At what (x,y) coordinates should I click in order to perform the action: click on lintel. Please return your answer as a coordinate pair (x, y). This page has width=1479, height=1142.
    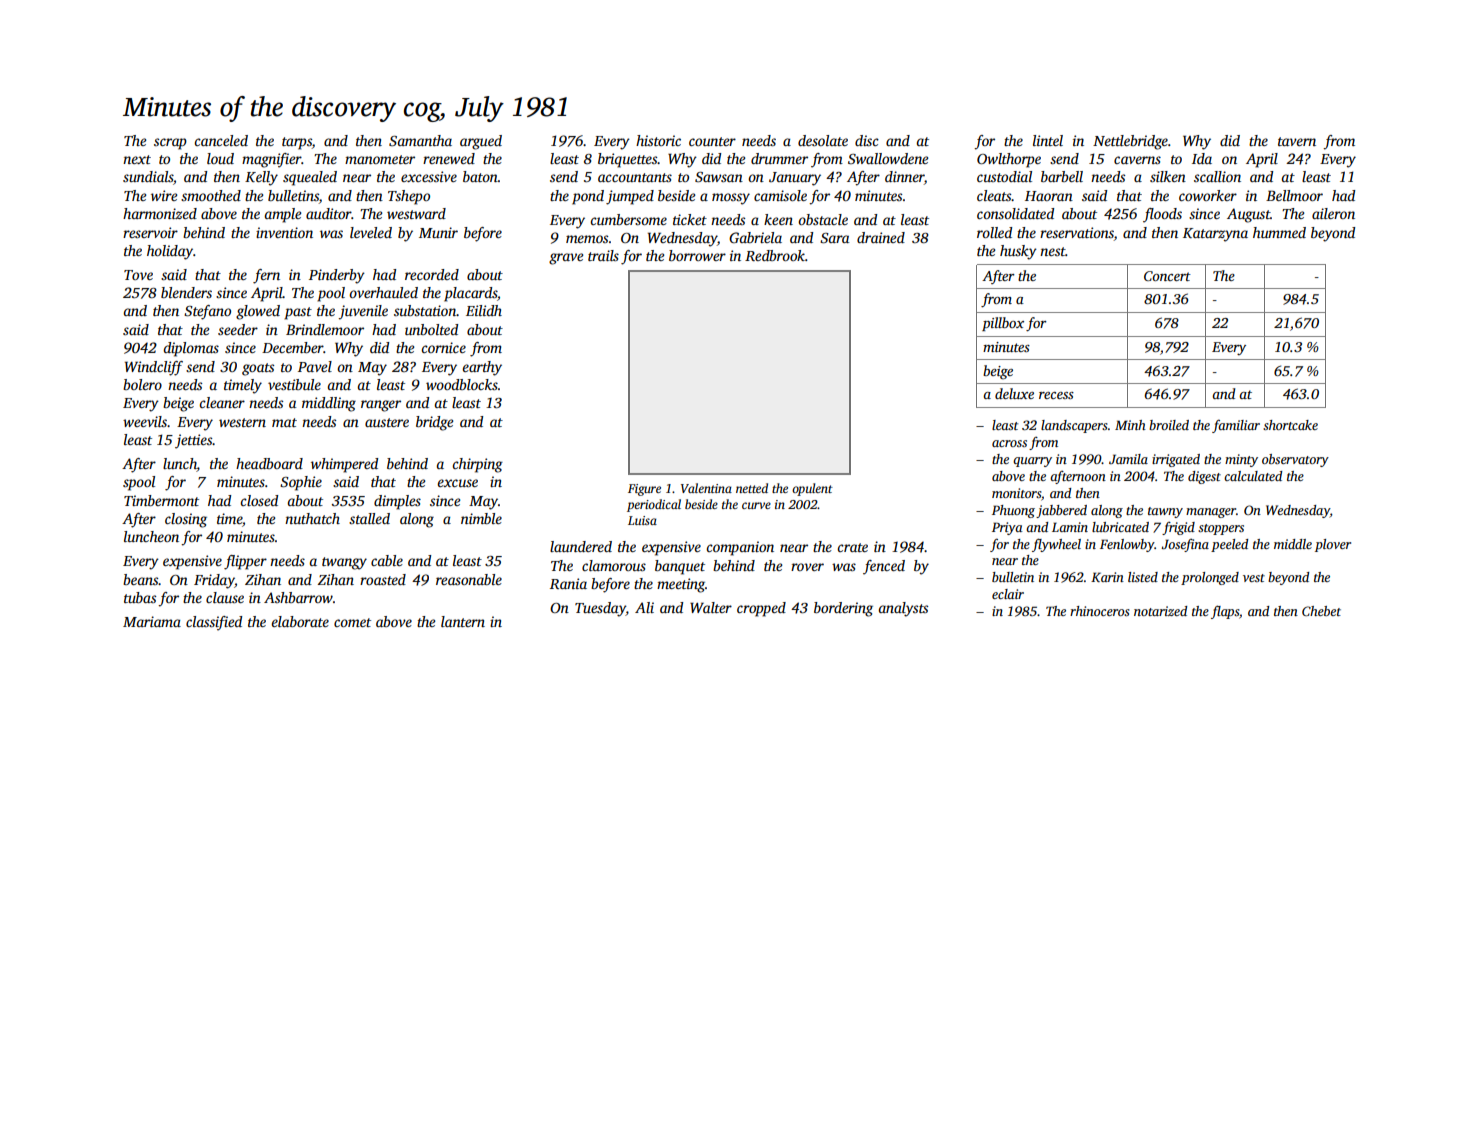
    Looking at the image, I should click on (1048, 140).
